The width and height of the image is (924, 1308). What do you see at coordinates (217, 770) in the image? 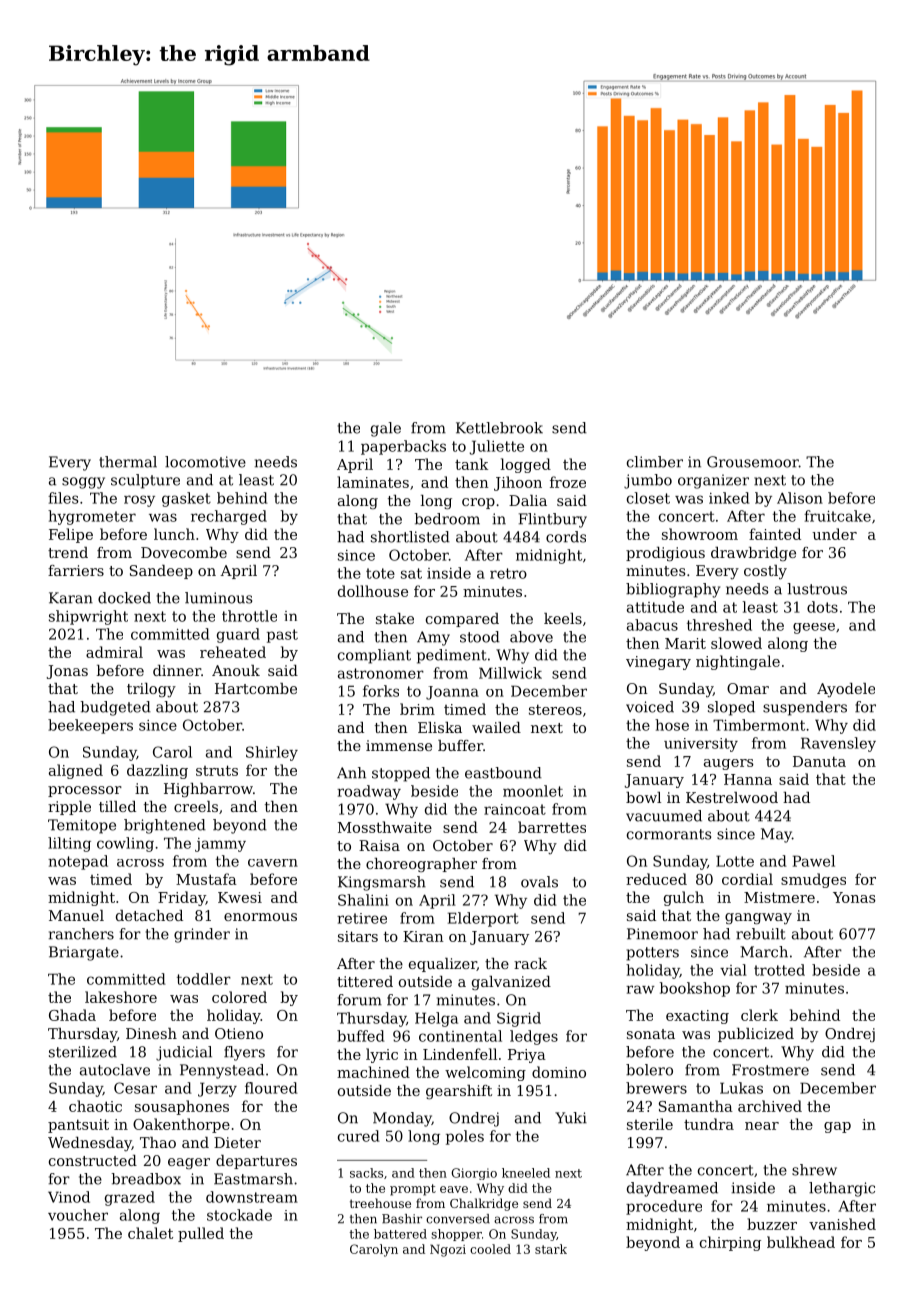
I see `struts` at bounding box center [217, 770].
